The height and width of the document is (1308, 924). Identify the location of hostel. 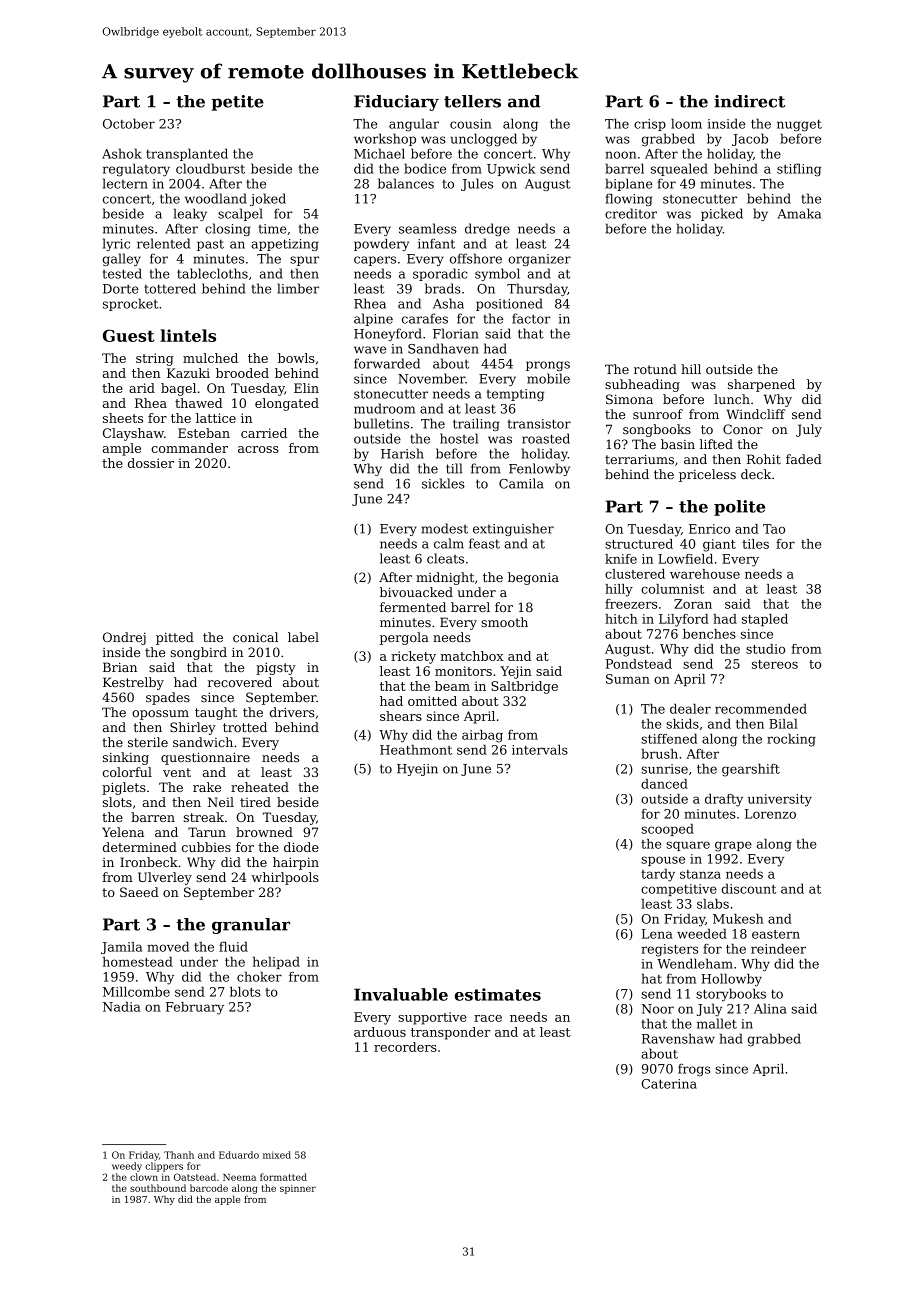
(459, 438).
